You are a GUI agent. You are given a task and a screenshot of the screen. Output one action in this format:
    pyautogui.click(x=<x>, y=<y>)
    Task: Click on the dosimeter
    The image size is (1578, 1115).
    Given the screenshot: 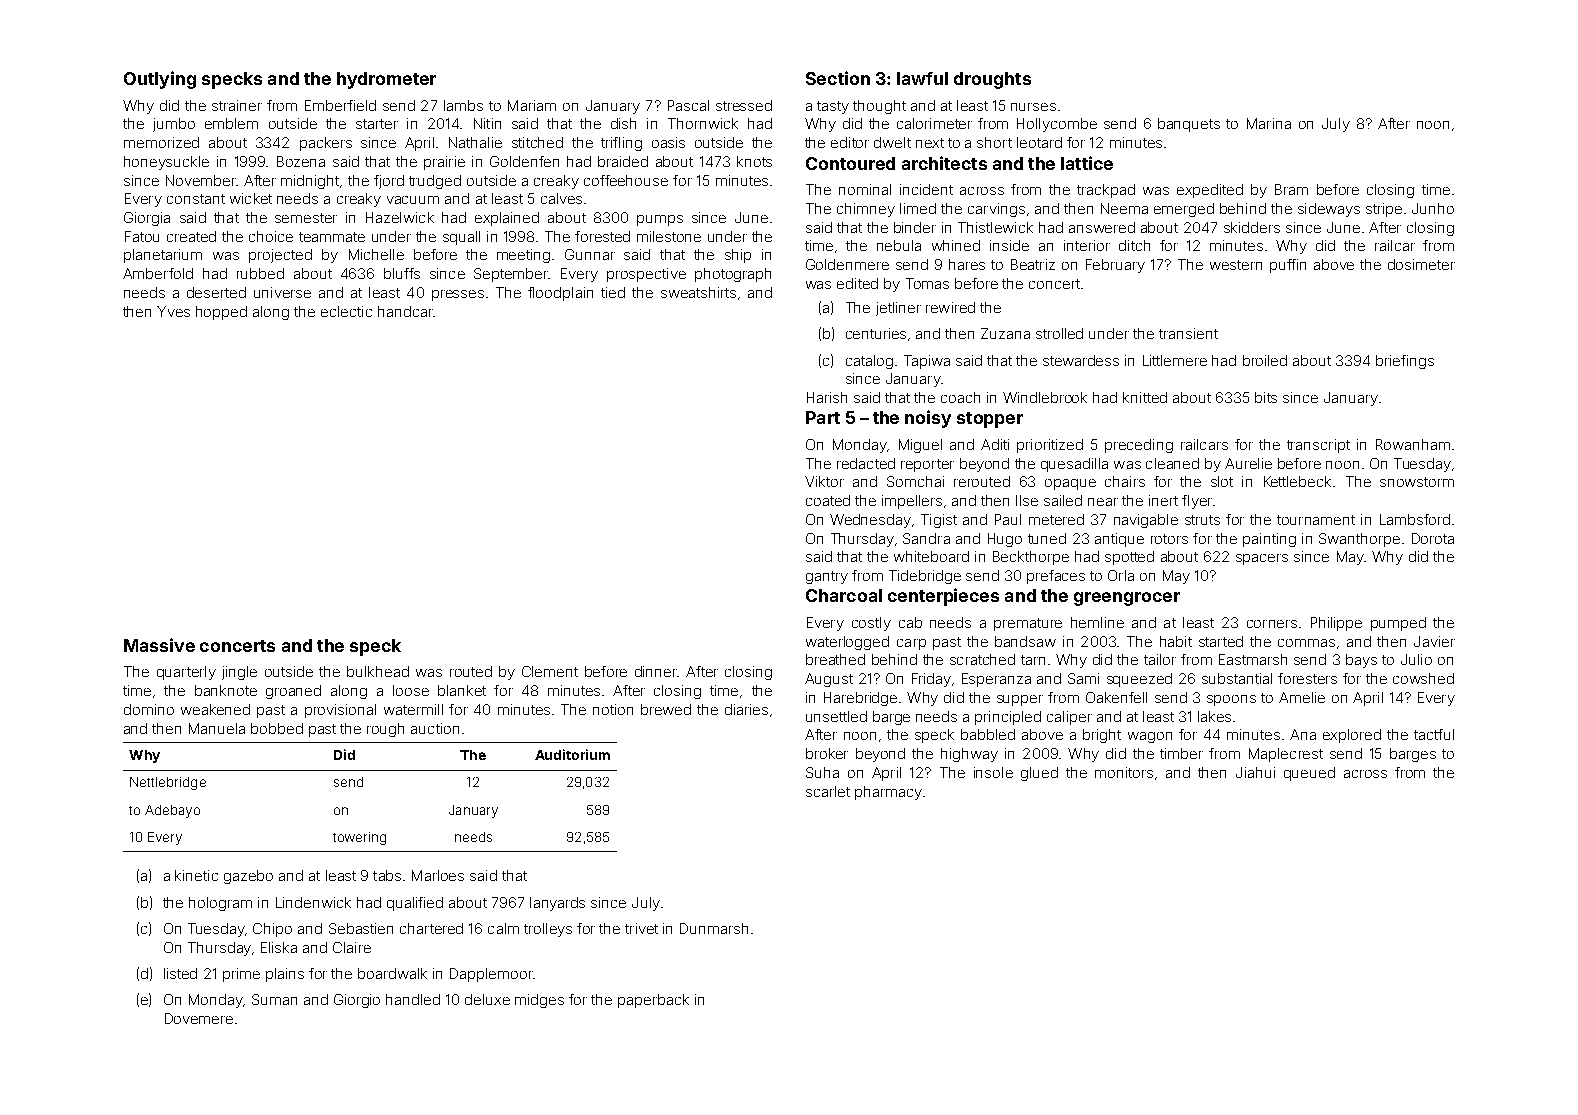 What is the action you would take?
    pyautogui.click(x=1421, y=264)
